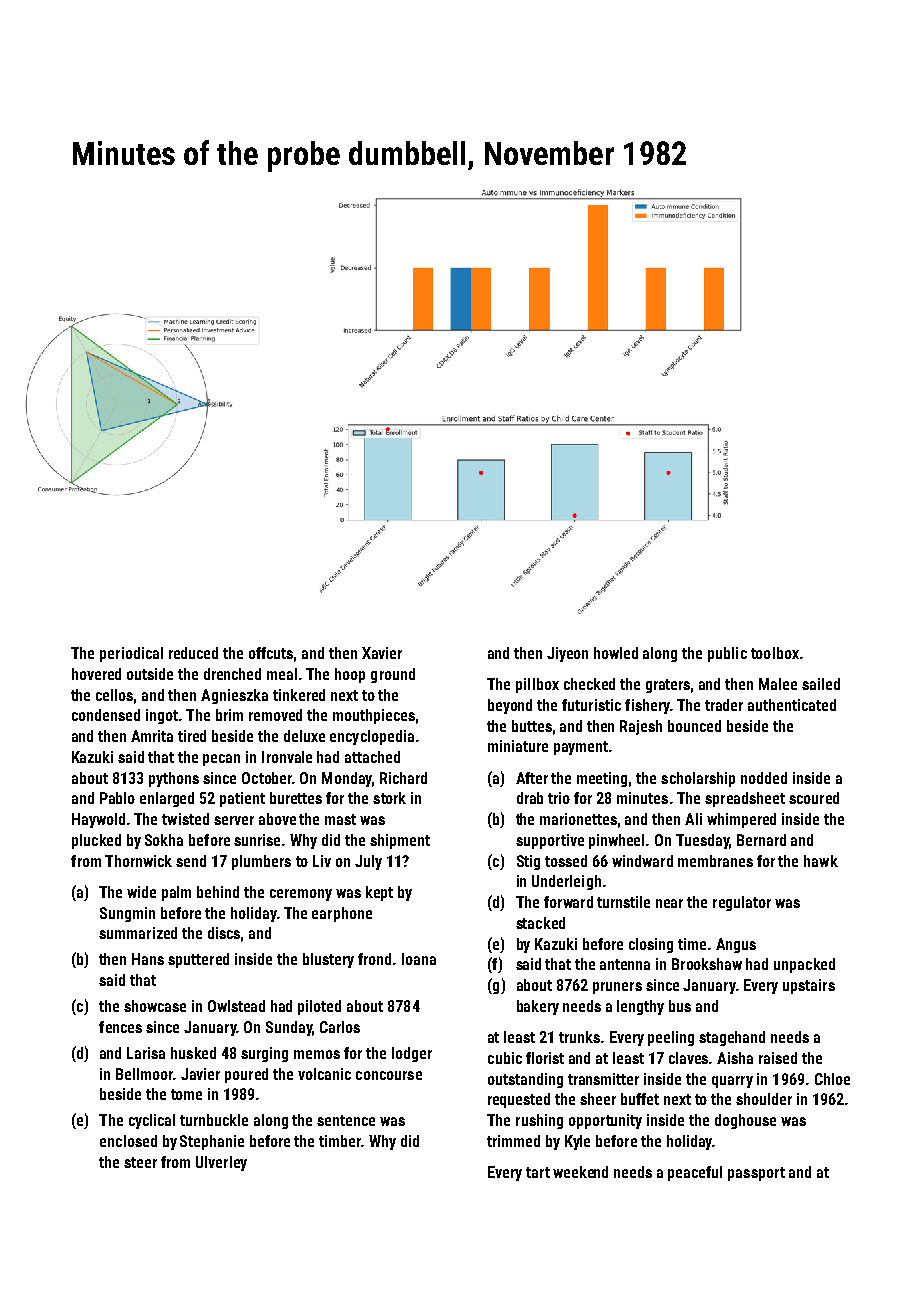 This screenshot has height=1314, width=924. What do you see at coordinates (382, 653) in the screenshot?
I see `Xavier` at bounding box center [382, 653].
